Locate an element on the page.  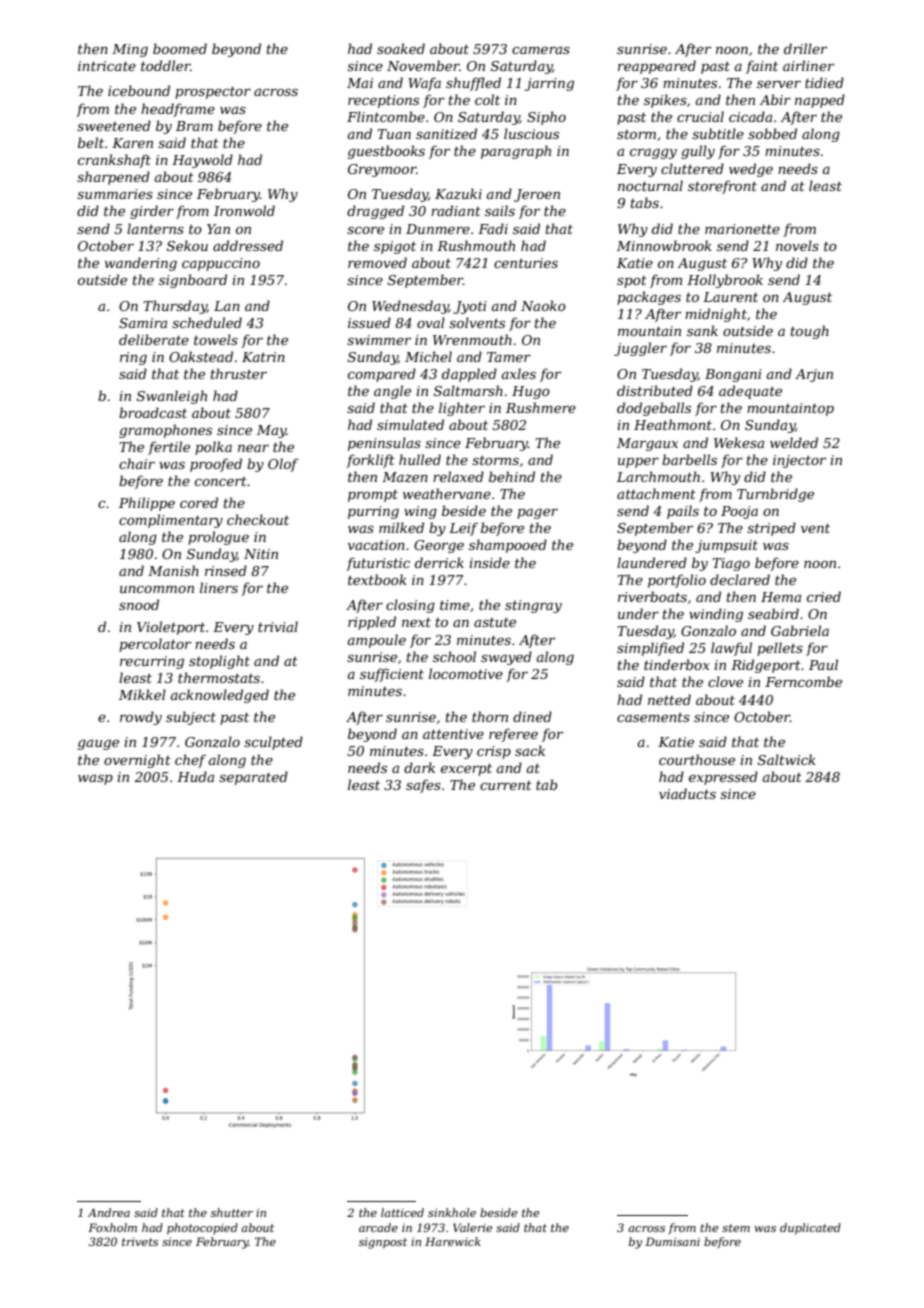
Hugo is located at coordinates (531, 392).
